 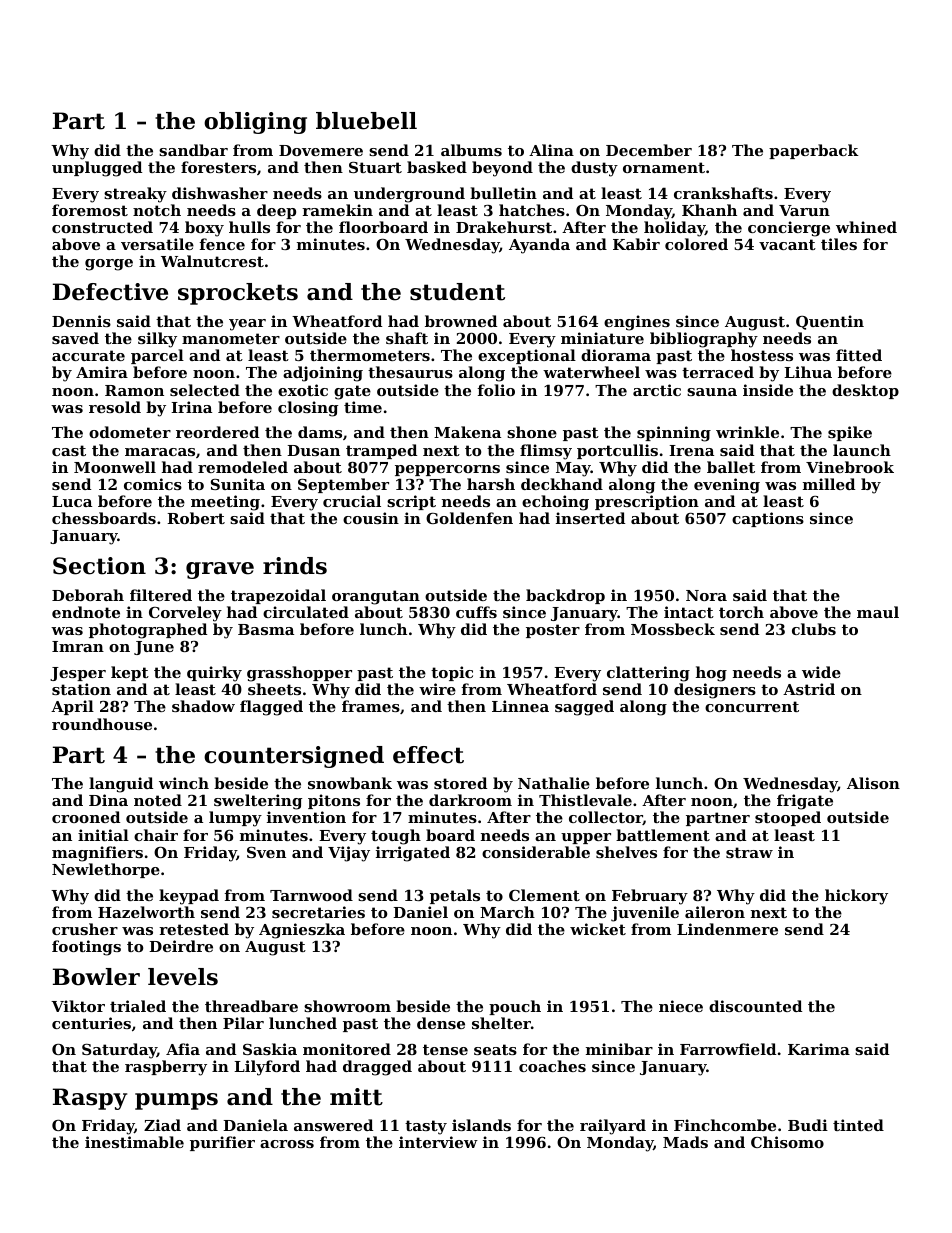 I want to click on obliging, so click(x=255, y=123).
